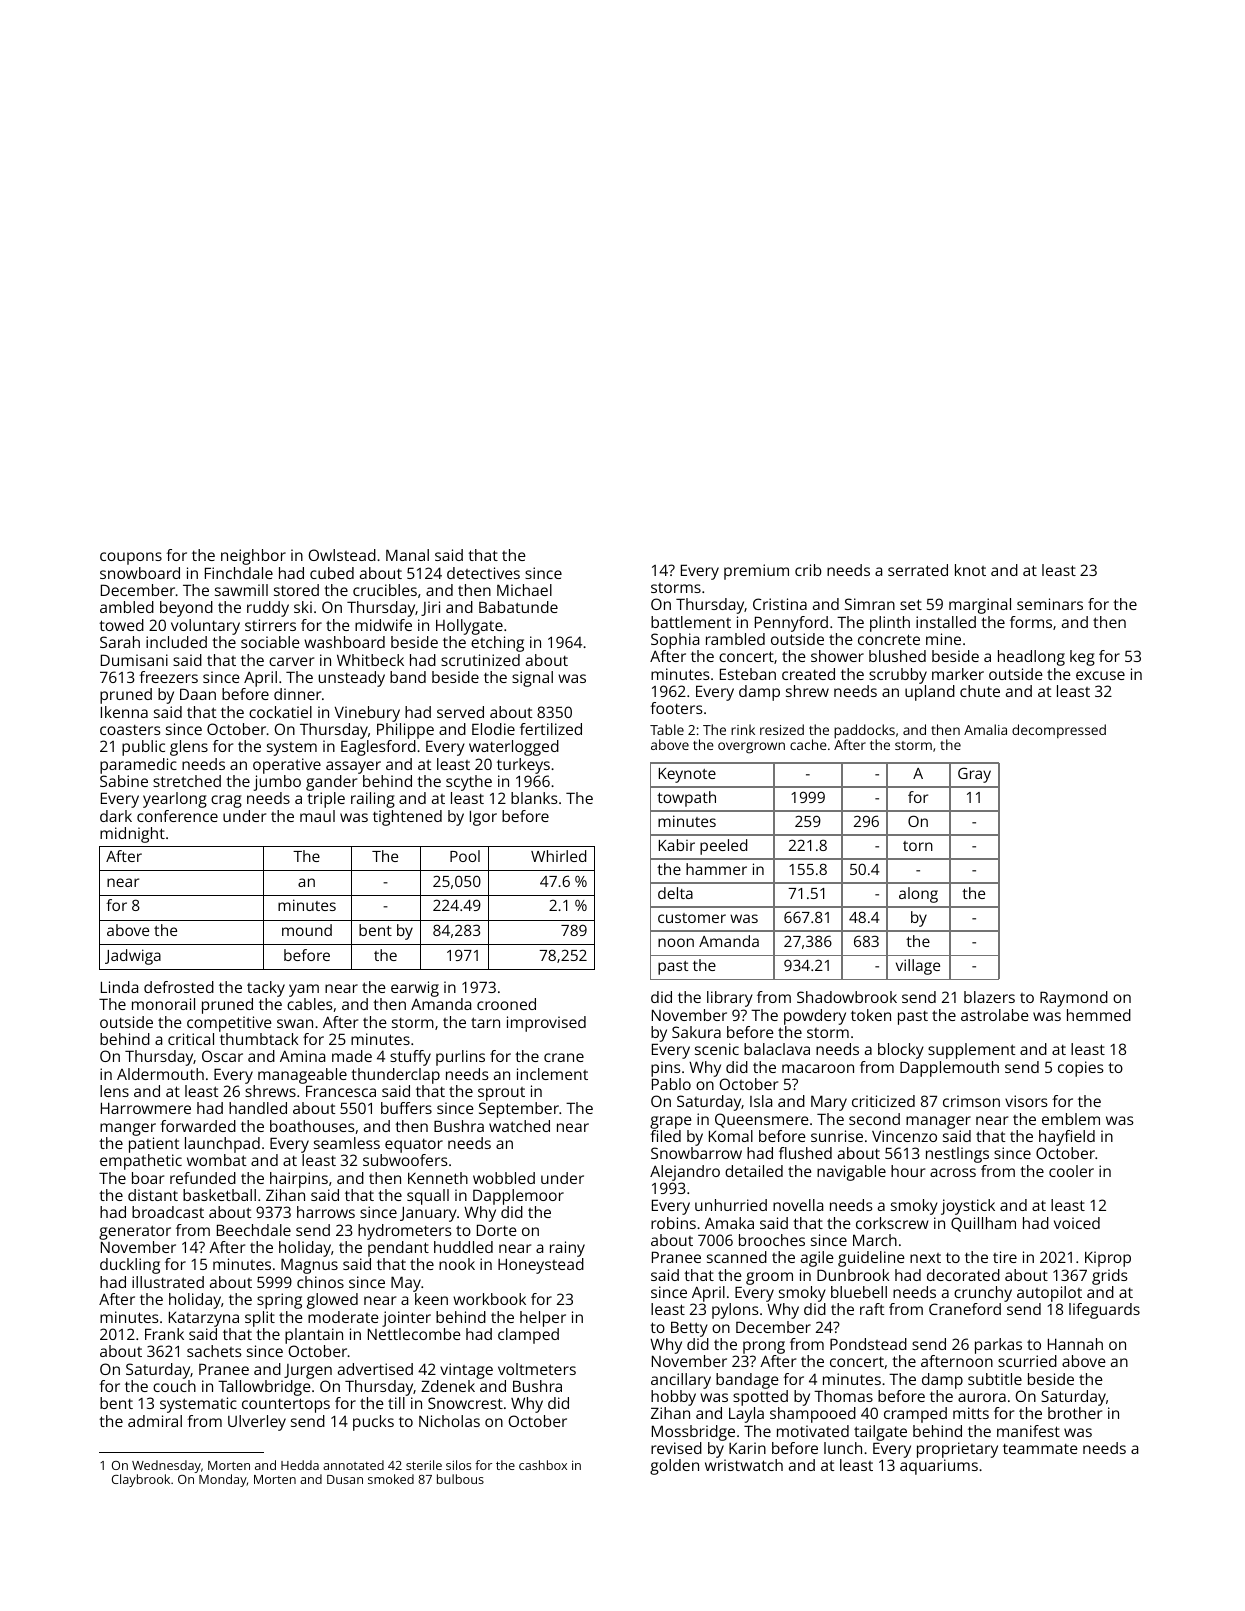  Describe the element at coordinates (995, 1015) in the image. I see `astrolabe` at that location.
